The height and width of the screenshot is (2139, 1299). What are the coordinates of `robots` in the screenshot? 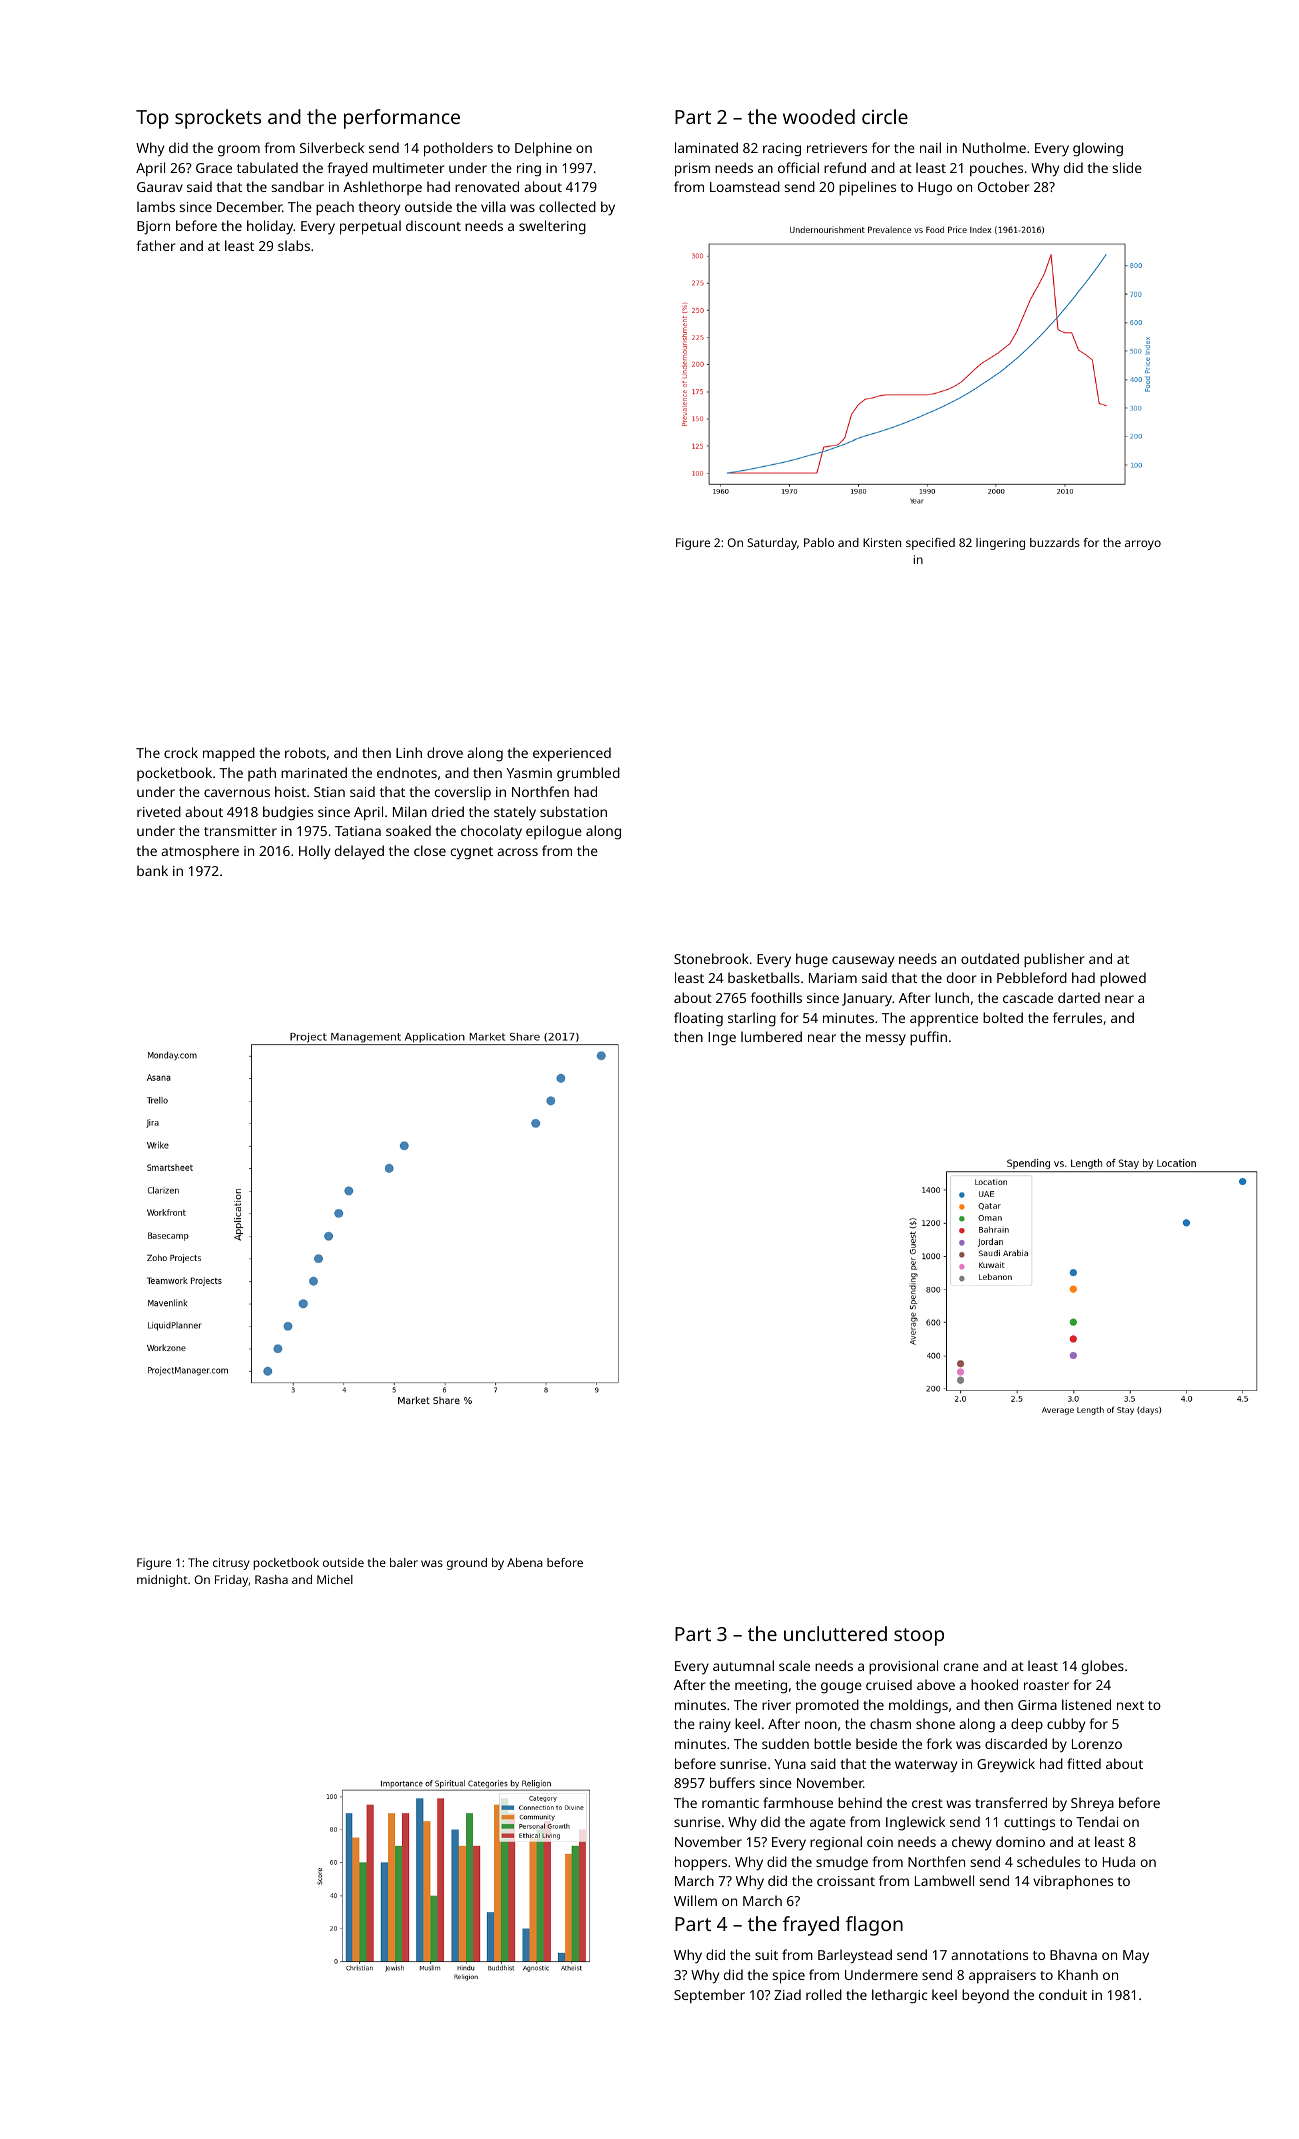 It's located at (305, 752).
